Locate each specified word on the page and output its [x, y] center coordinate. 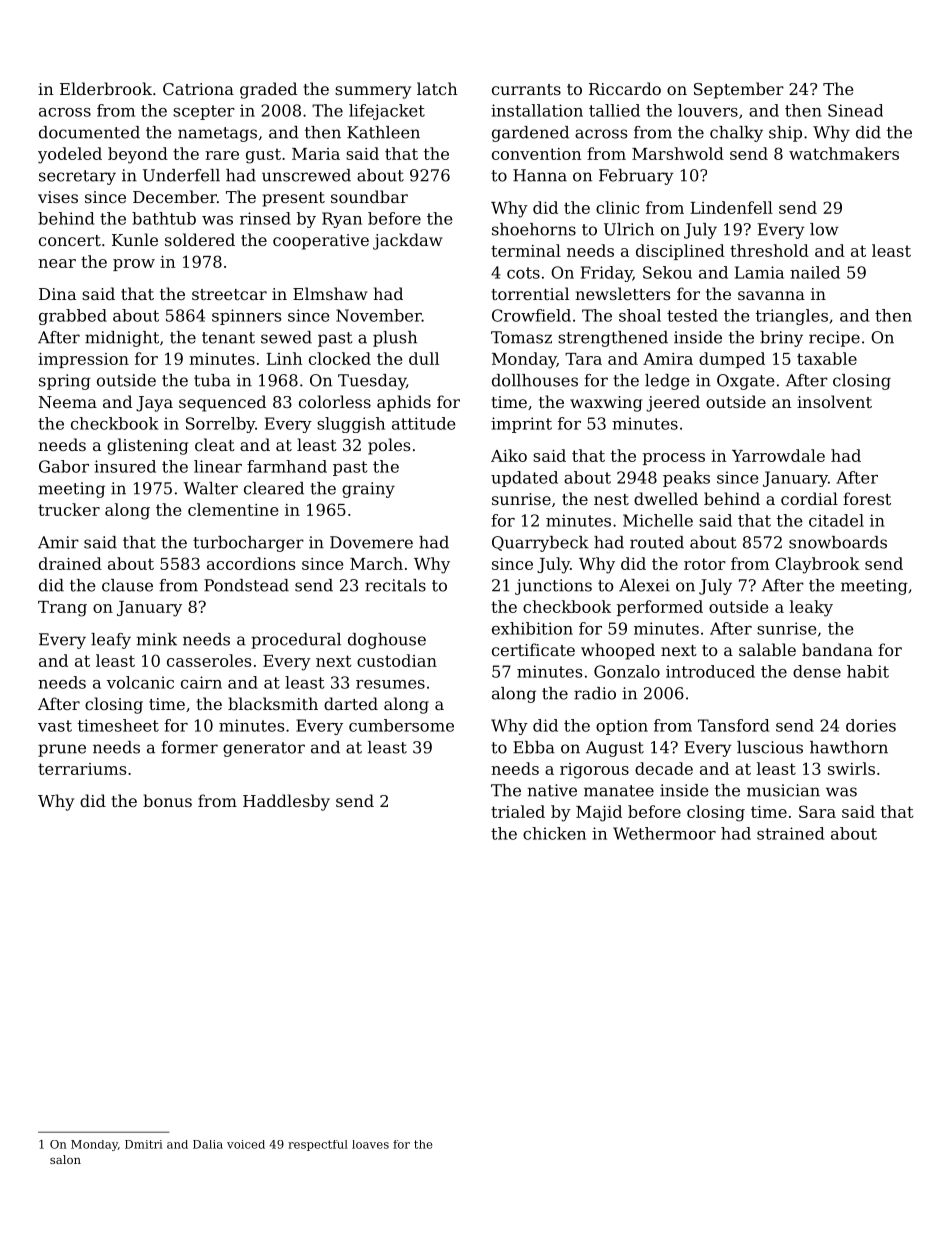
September [739, 90]
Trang [62, 609]
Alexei [644, 585]
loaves [370, 1144]
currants [526, 89]
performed [660, 608]
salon [65, 1159]
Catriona [198, 89]
